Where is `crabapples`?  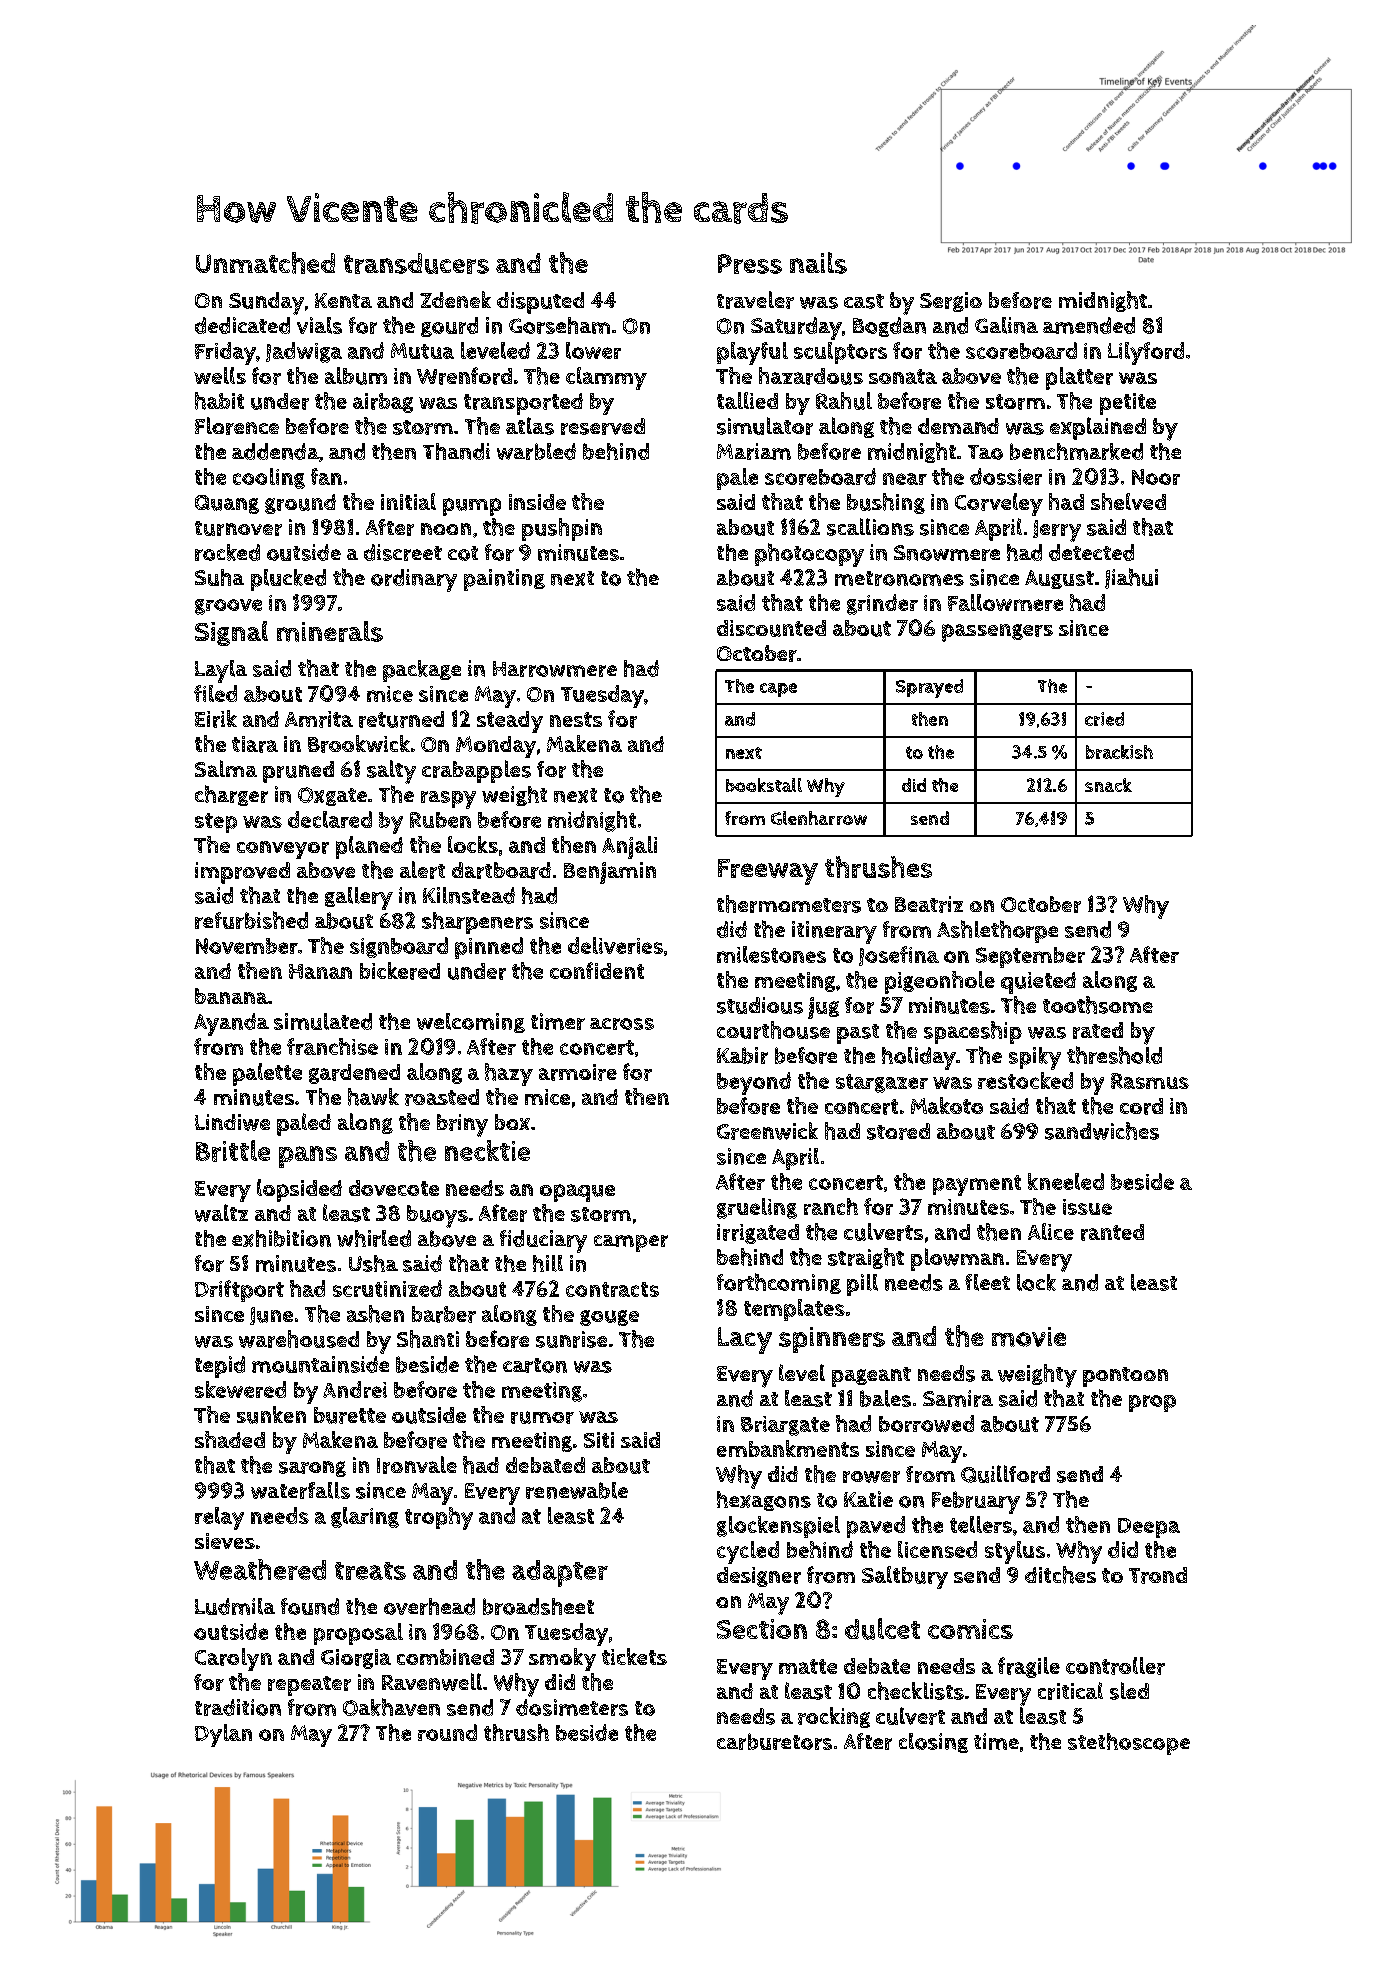
crabapples is located at coordinates (476, 771).
